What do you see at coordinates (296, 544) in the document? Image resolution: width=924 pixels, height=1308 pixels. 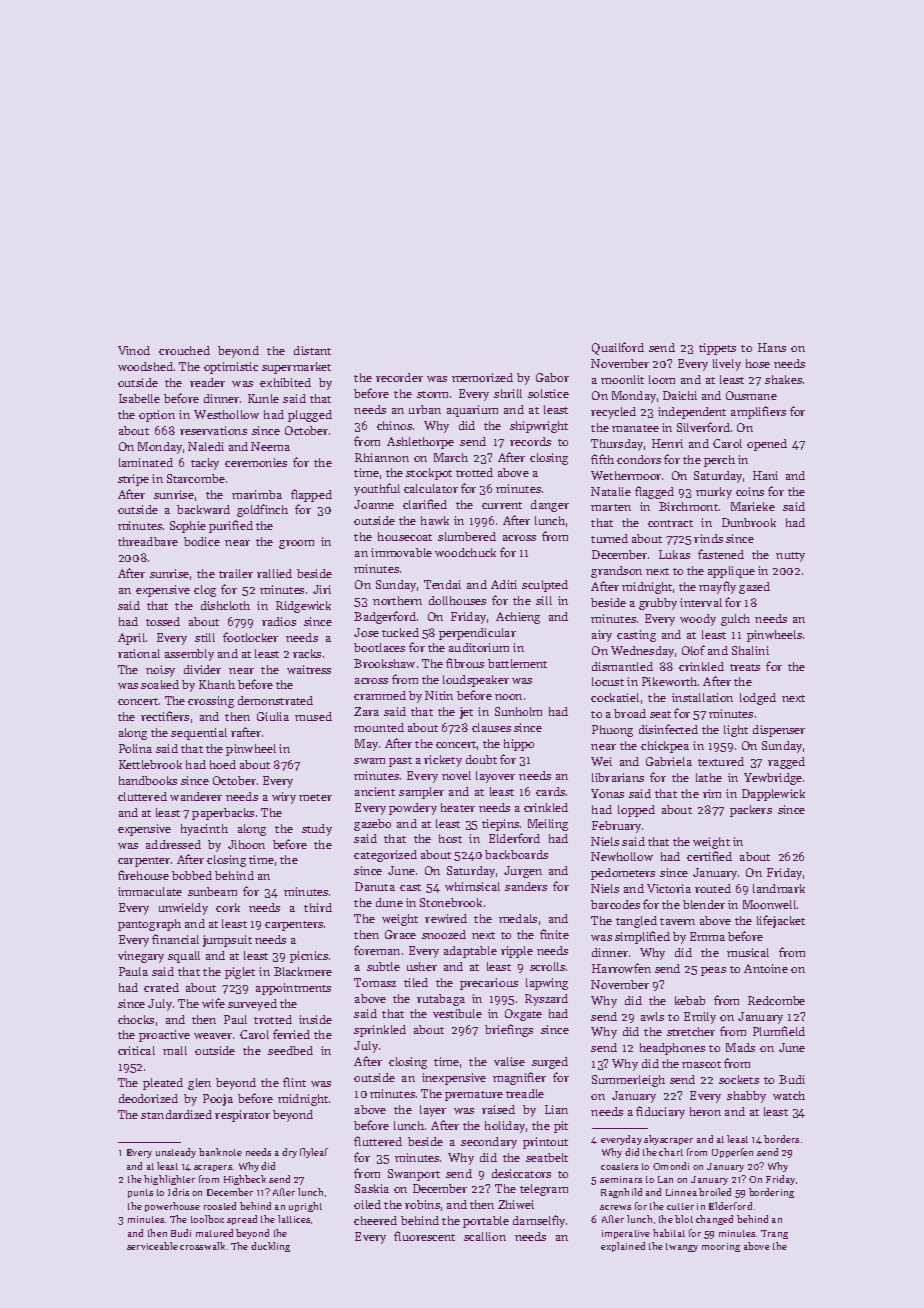 I see `groom` at bounding box center [296, 544].
